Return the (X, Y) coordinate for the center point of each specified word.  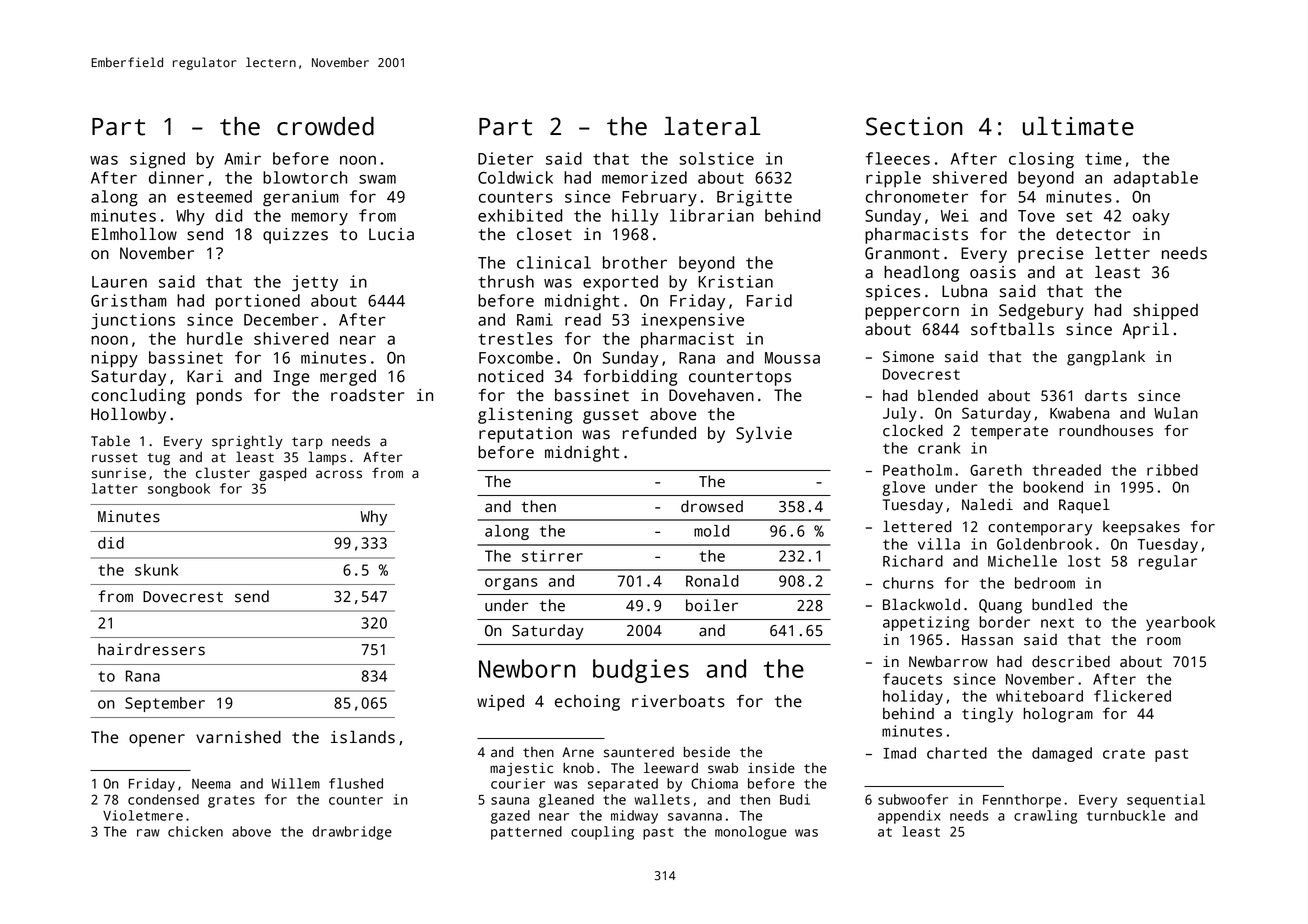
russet (115, 458)
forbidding (630, 378)
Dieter (506, 158)
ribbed (1172, 470)
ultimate (1078, 126)
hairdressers (151, 649)
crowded (325, 126)
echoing (587, 703)
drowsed (712, 506)
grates (231, 801)
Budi (795, 799)
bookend (1053, 487)
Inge (291, 378)
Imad (899, 753)
